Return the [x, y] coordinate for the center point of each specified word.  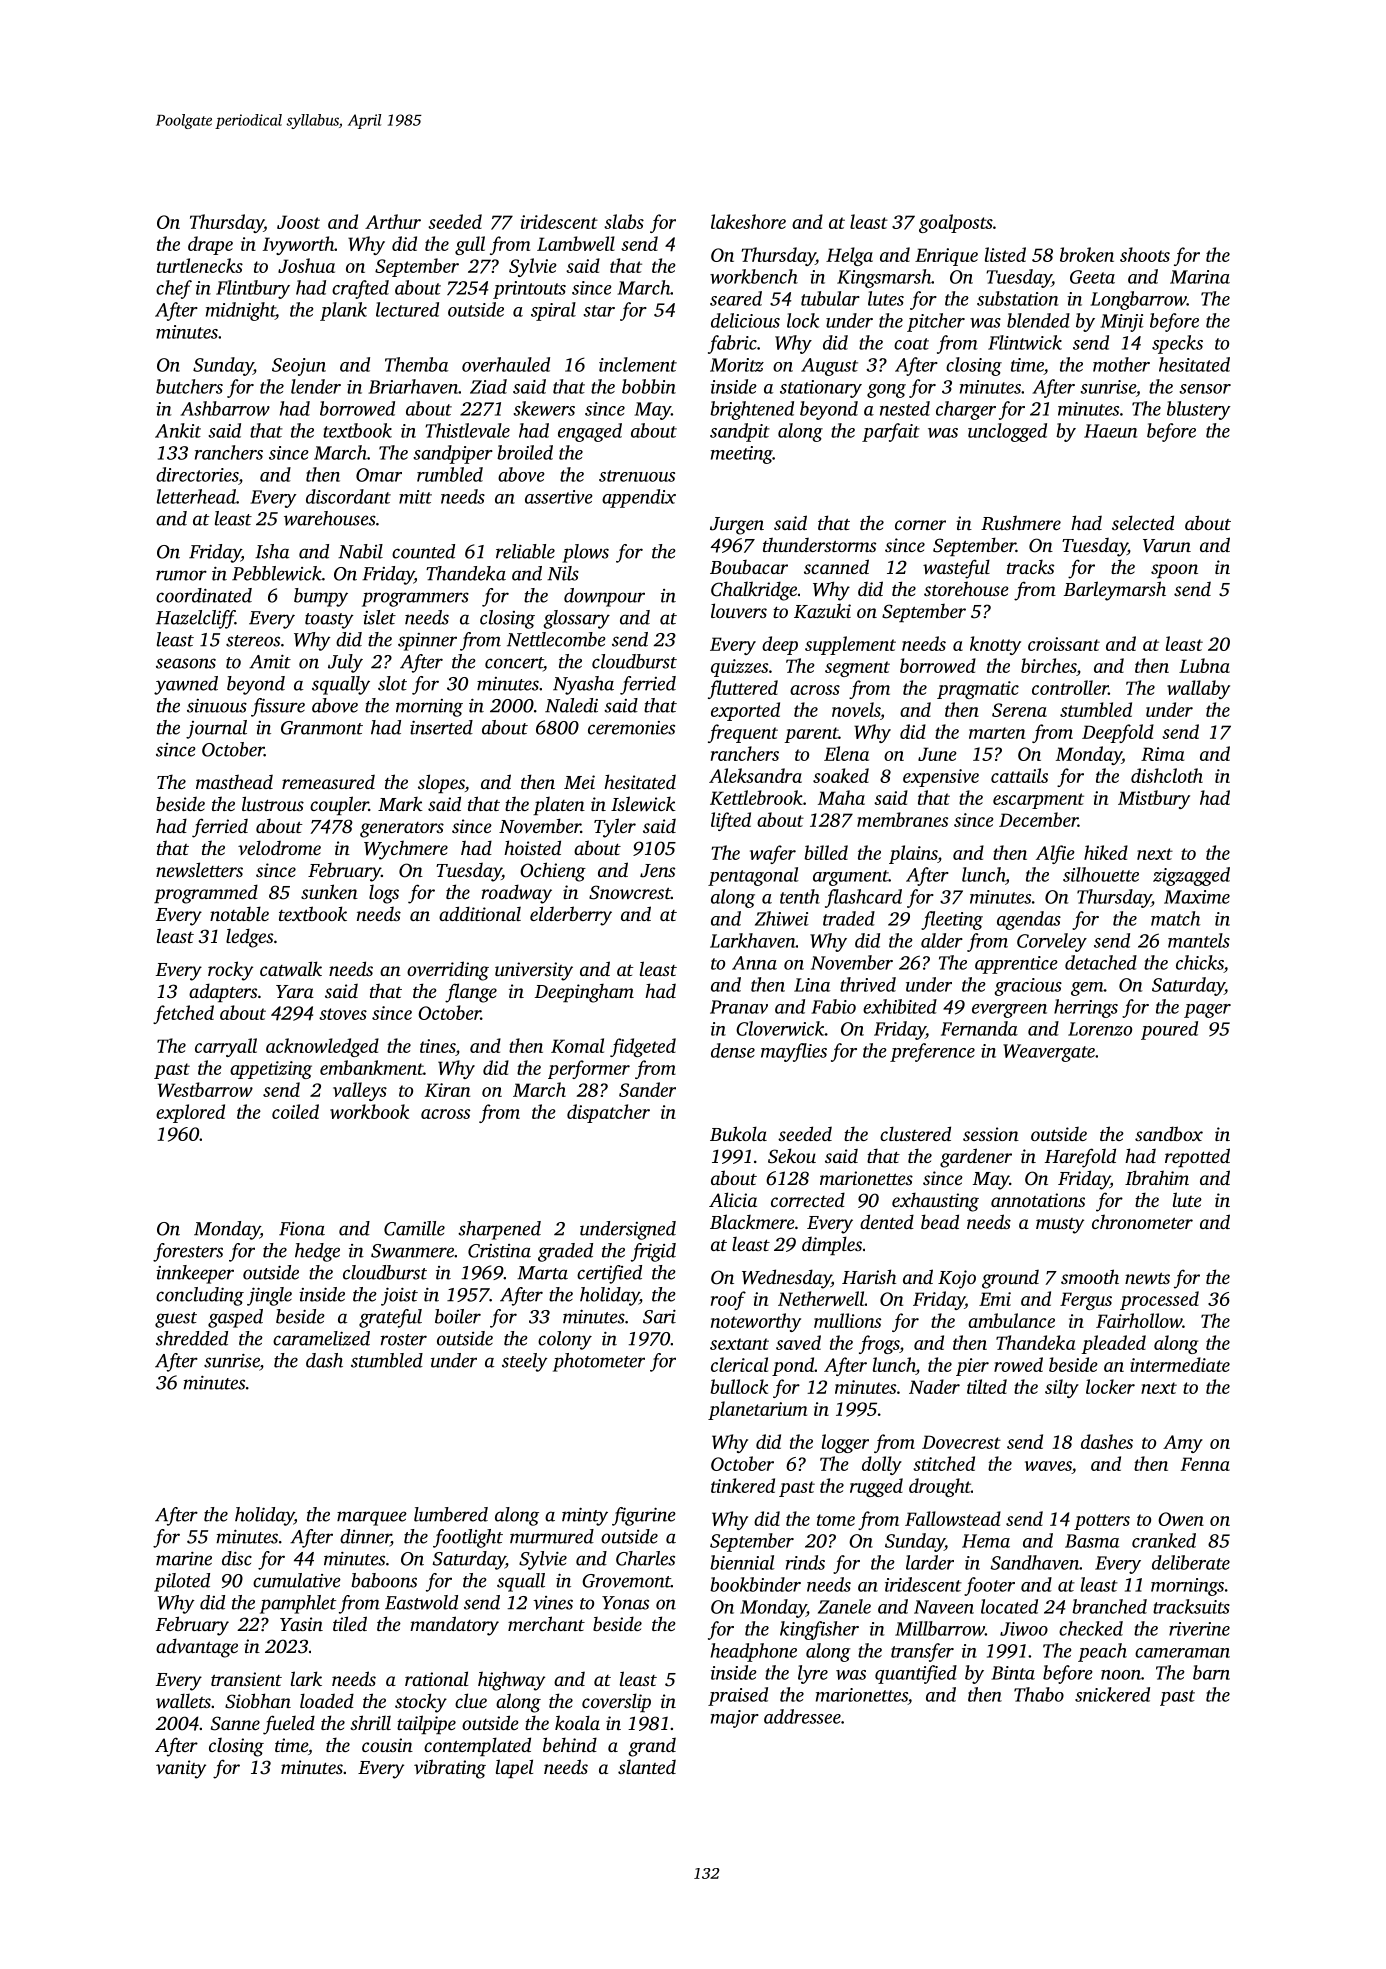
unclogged [1007, 432]
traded [849, 918]
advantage [197, 1648]
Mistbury [1154, 799]
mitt [415, 497]
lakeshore [748, 221]
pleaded [1113, 1344]
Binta [1013, 1673]
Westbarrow [205, 1089]
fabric [732, 344]
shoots [1145, 254]
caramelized [321, 1338]
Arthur [393, 221]
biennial [742, 1562]
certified [609, 1274]
